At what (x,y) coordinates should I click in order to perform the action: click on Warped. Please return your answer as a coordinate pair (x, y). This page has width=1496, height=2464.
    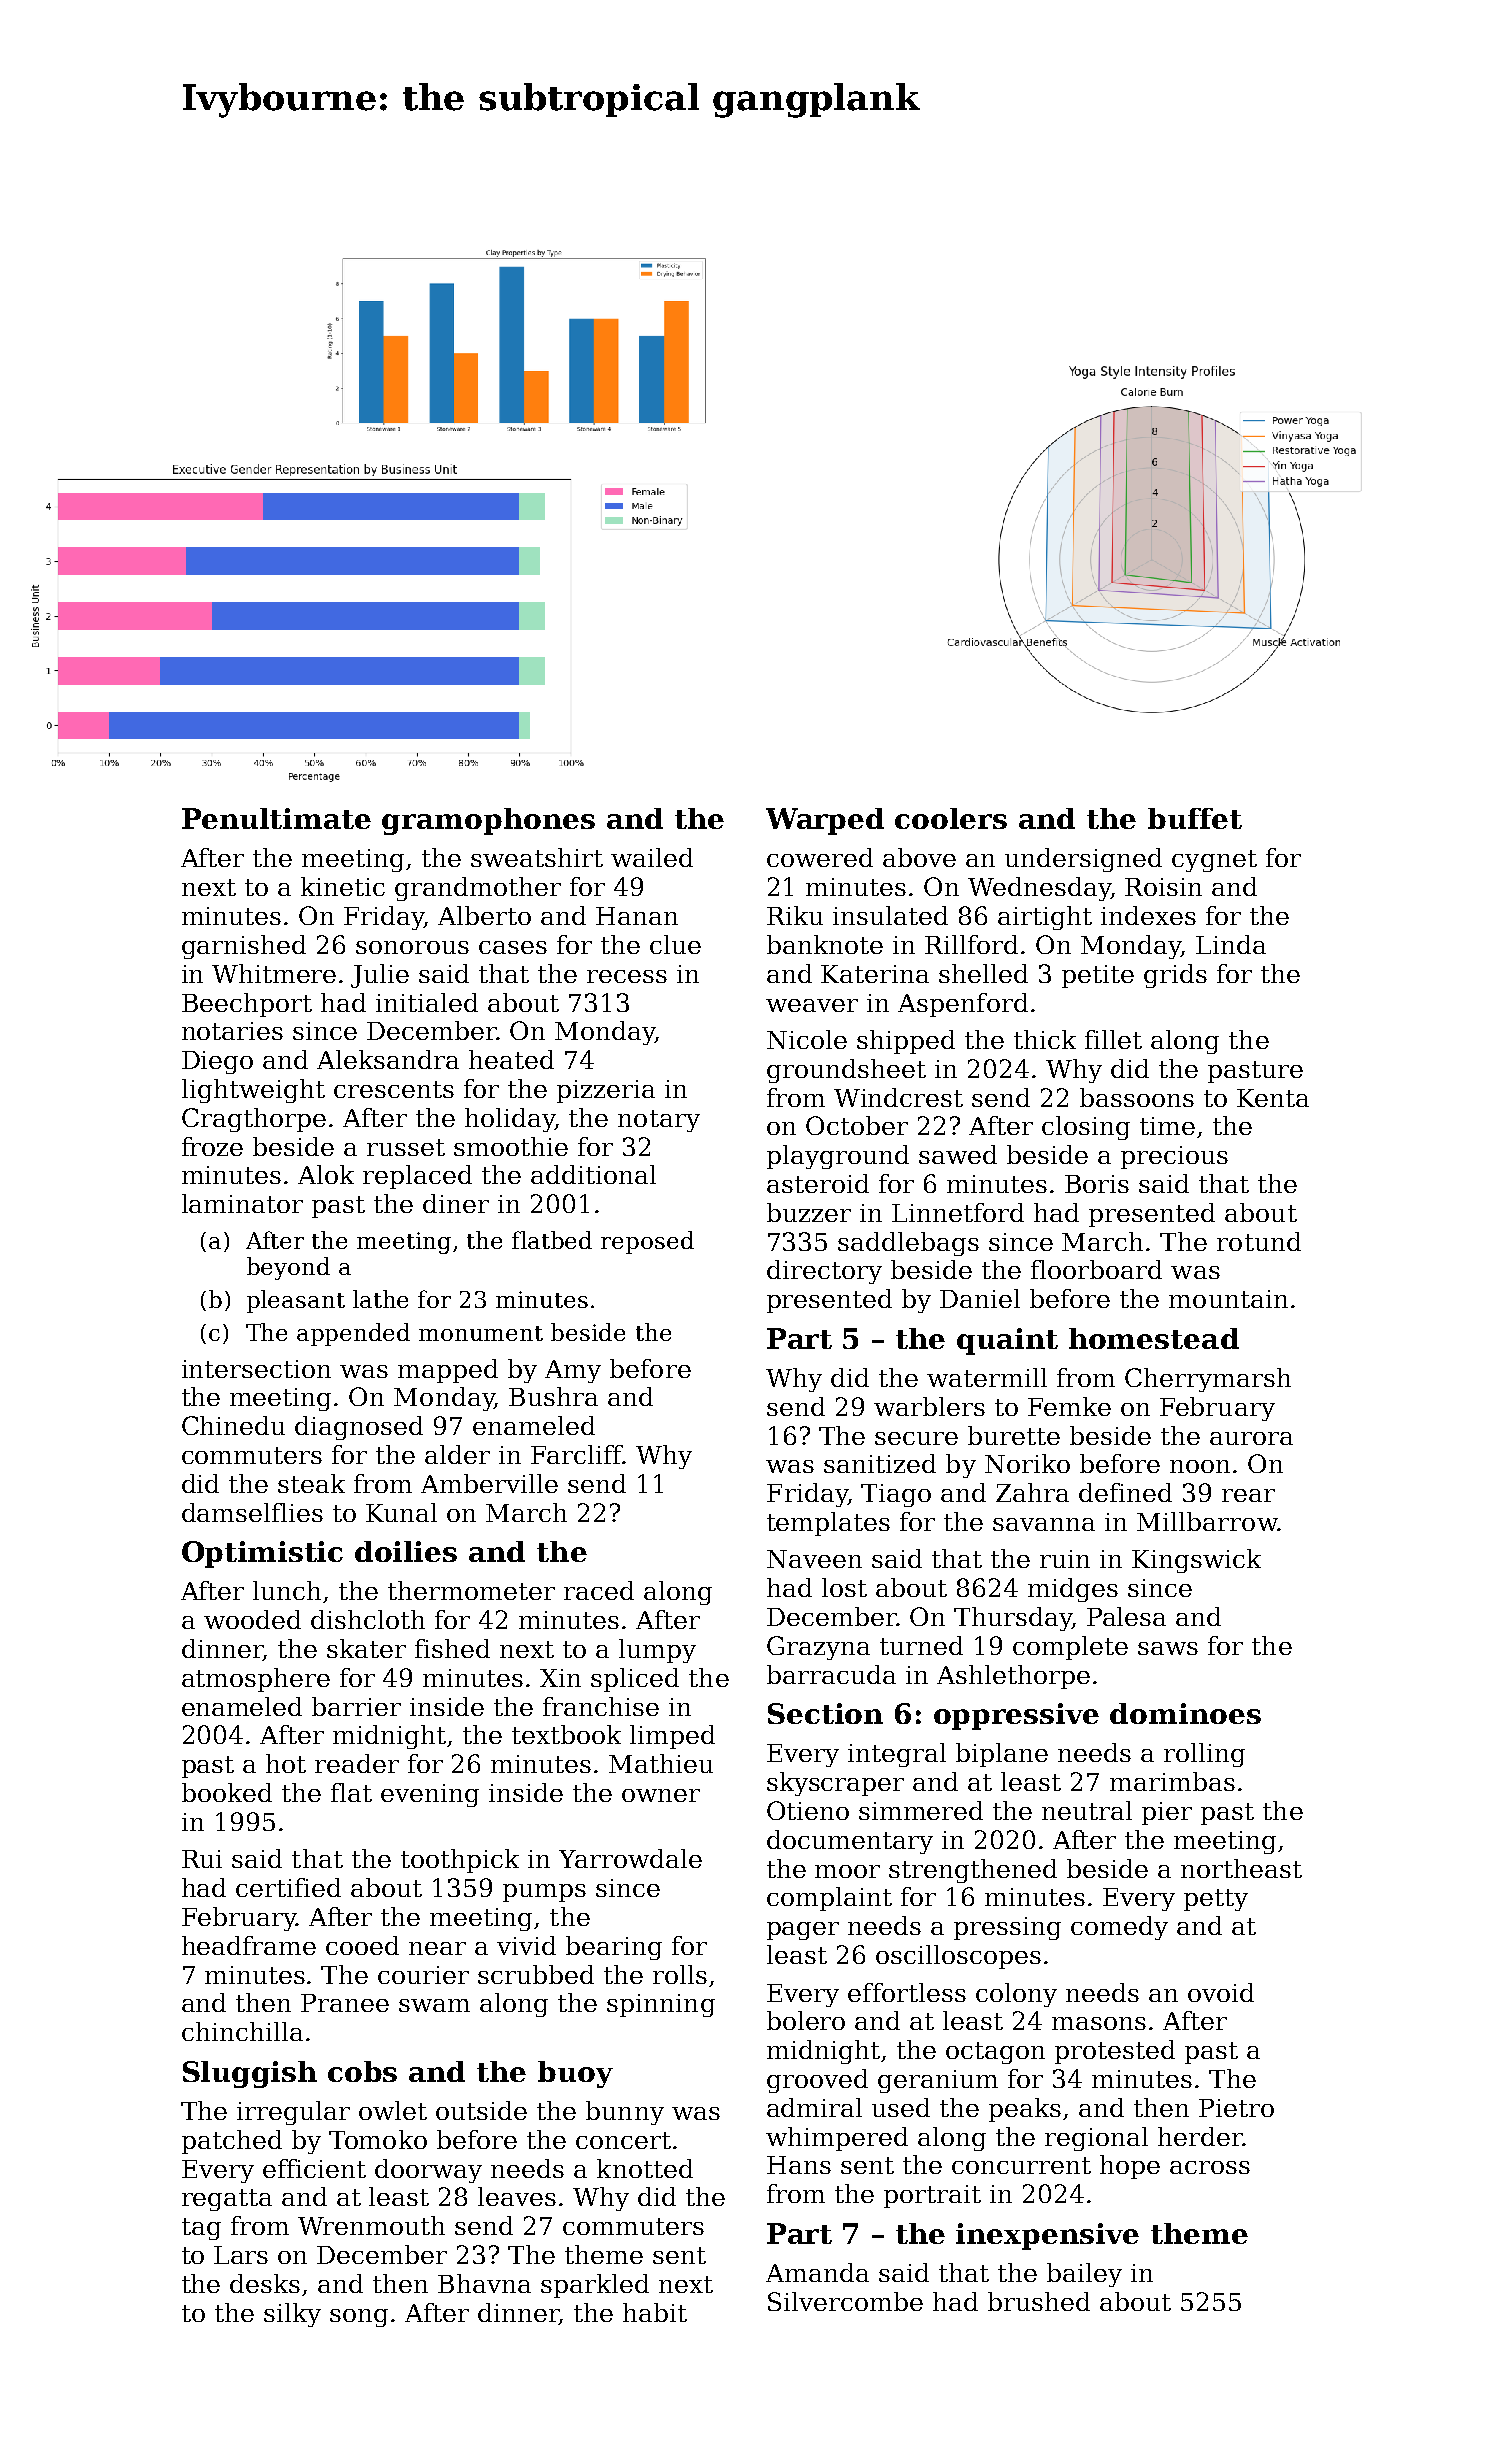
    Looking at the image, I should click on (825, 821).
